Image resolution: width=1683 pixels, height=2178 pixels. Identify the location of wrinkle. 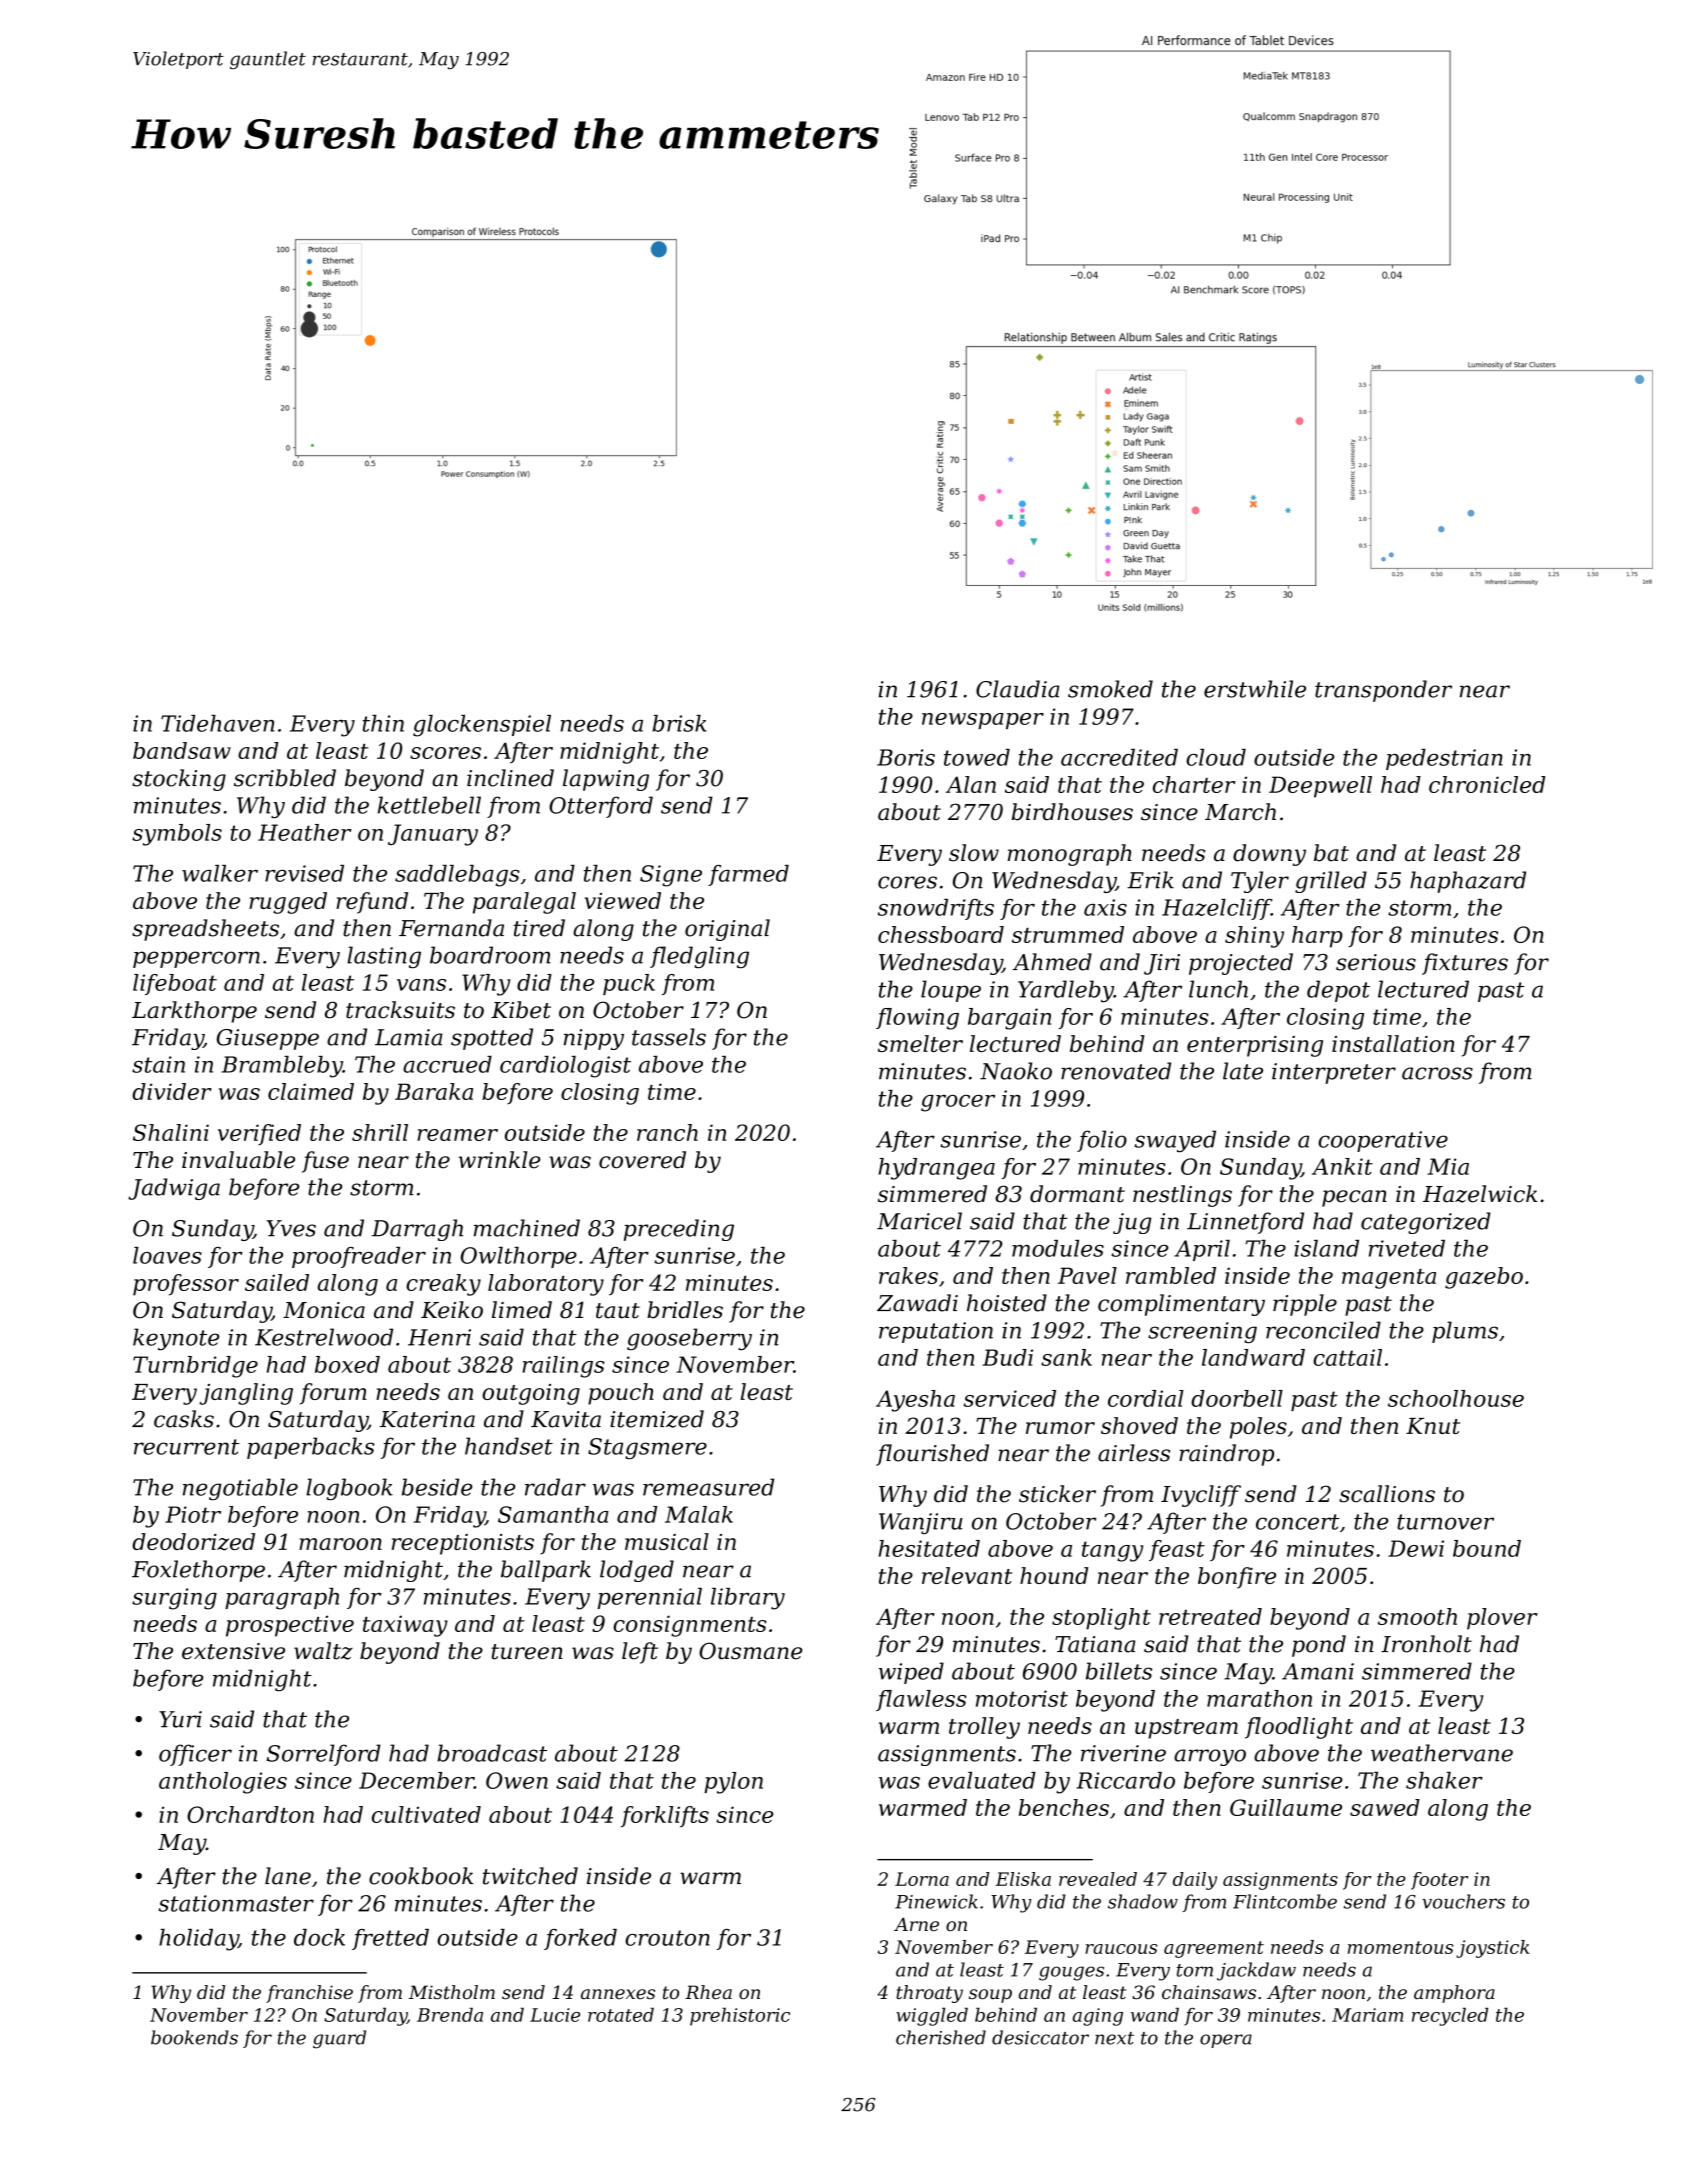
(500, 1160).
